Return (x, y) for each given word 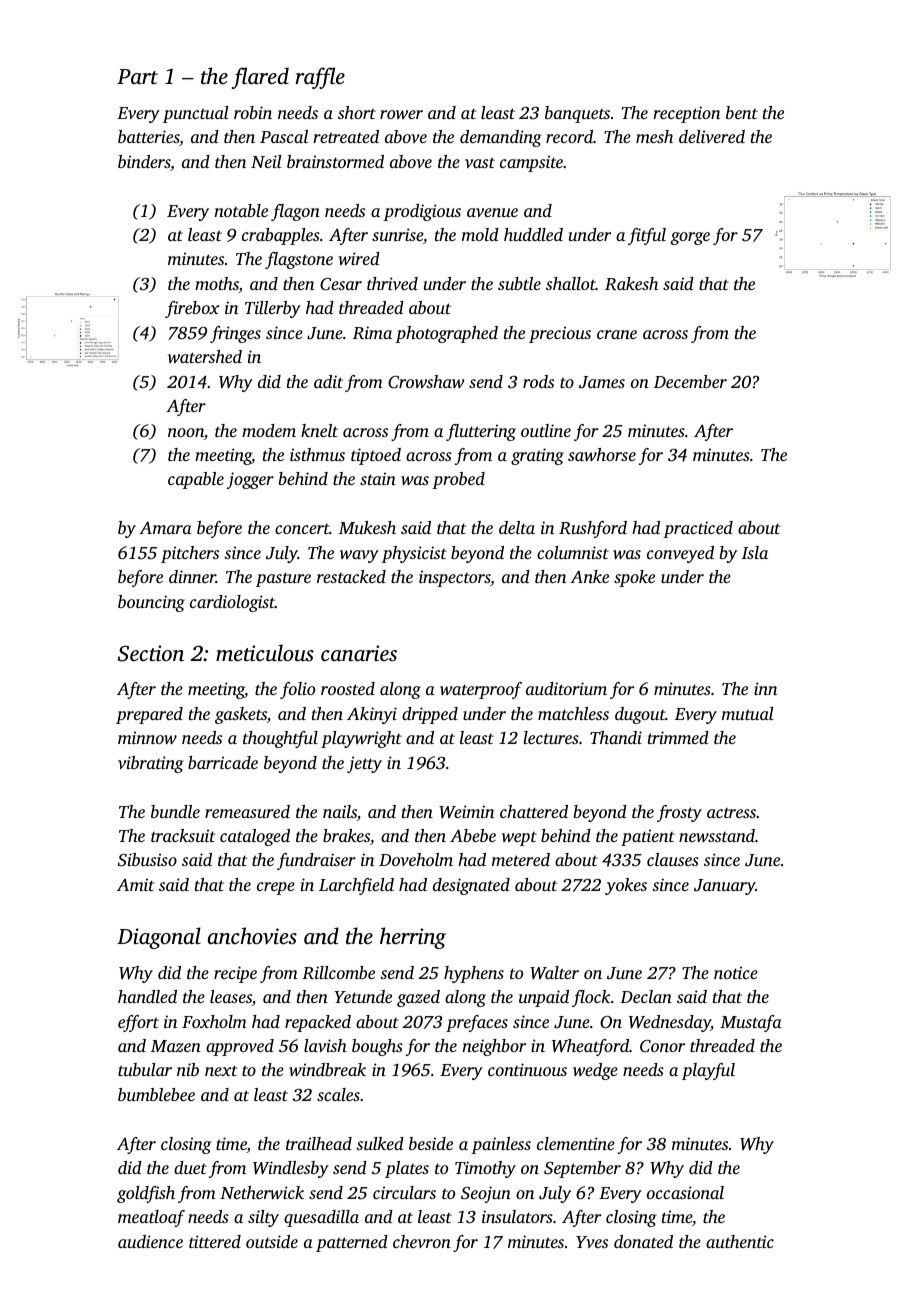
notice (736, 972)
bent (742, 112)
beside (431, 1143)
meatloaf (151, 1218)
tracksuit (183, 835)
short (357, 112)
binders (144, 163)
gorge (690, 238)
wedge (595, 1071)
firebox (192, 309)
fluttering (481, 432)
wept (519, 839)
